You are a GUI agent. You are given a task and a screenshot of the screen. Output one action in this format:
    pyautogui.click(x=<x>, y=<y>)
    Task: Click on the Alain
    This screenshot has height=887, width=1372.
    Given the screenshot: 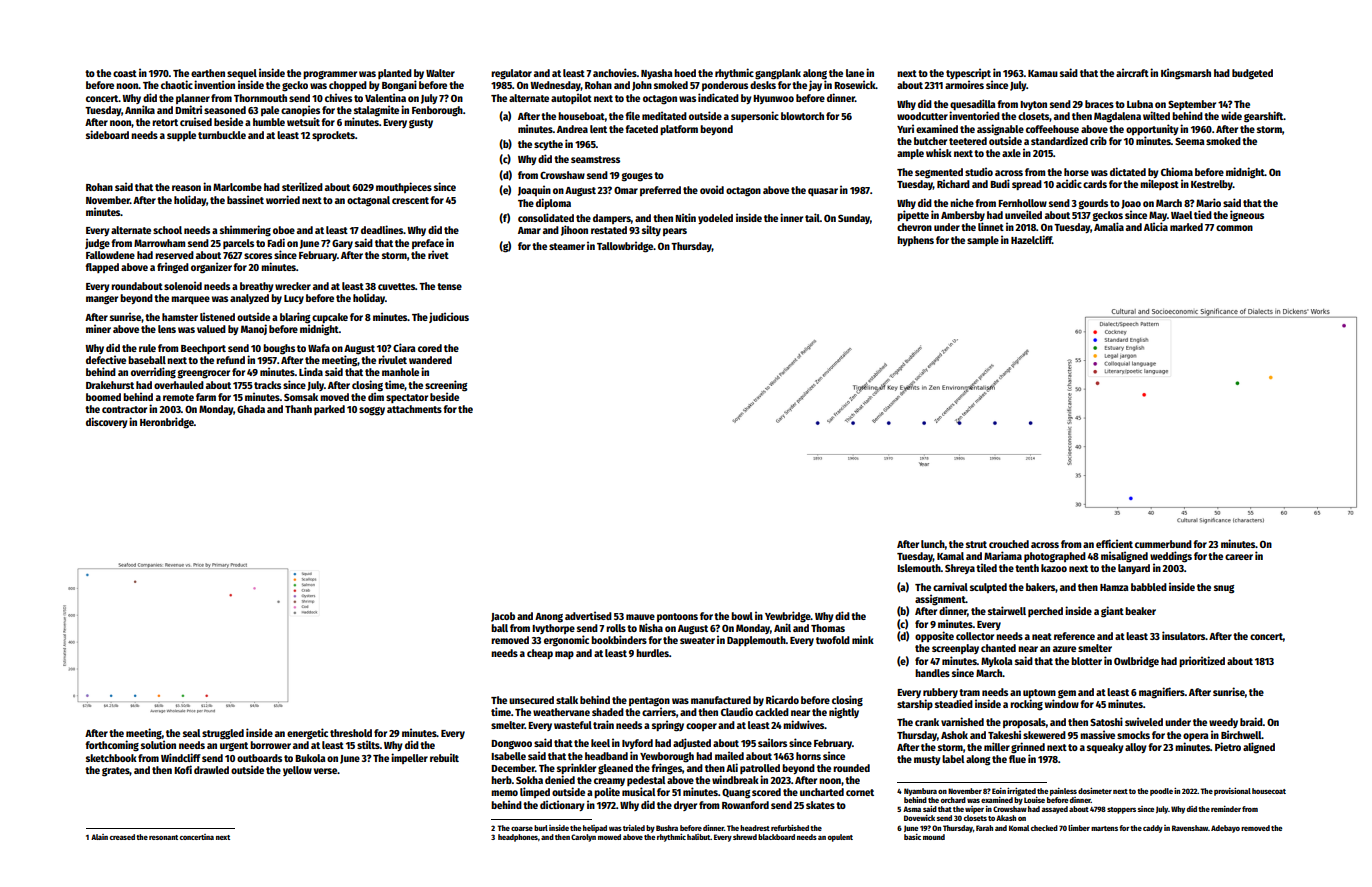 What is the action you would take?
    pyautogui.click(x=99, y=837)
